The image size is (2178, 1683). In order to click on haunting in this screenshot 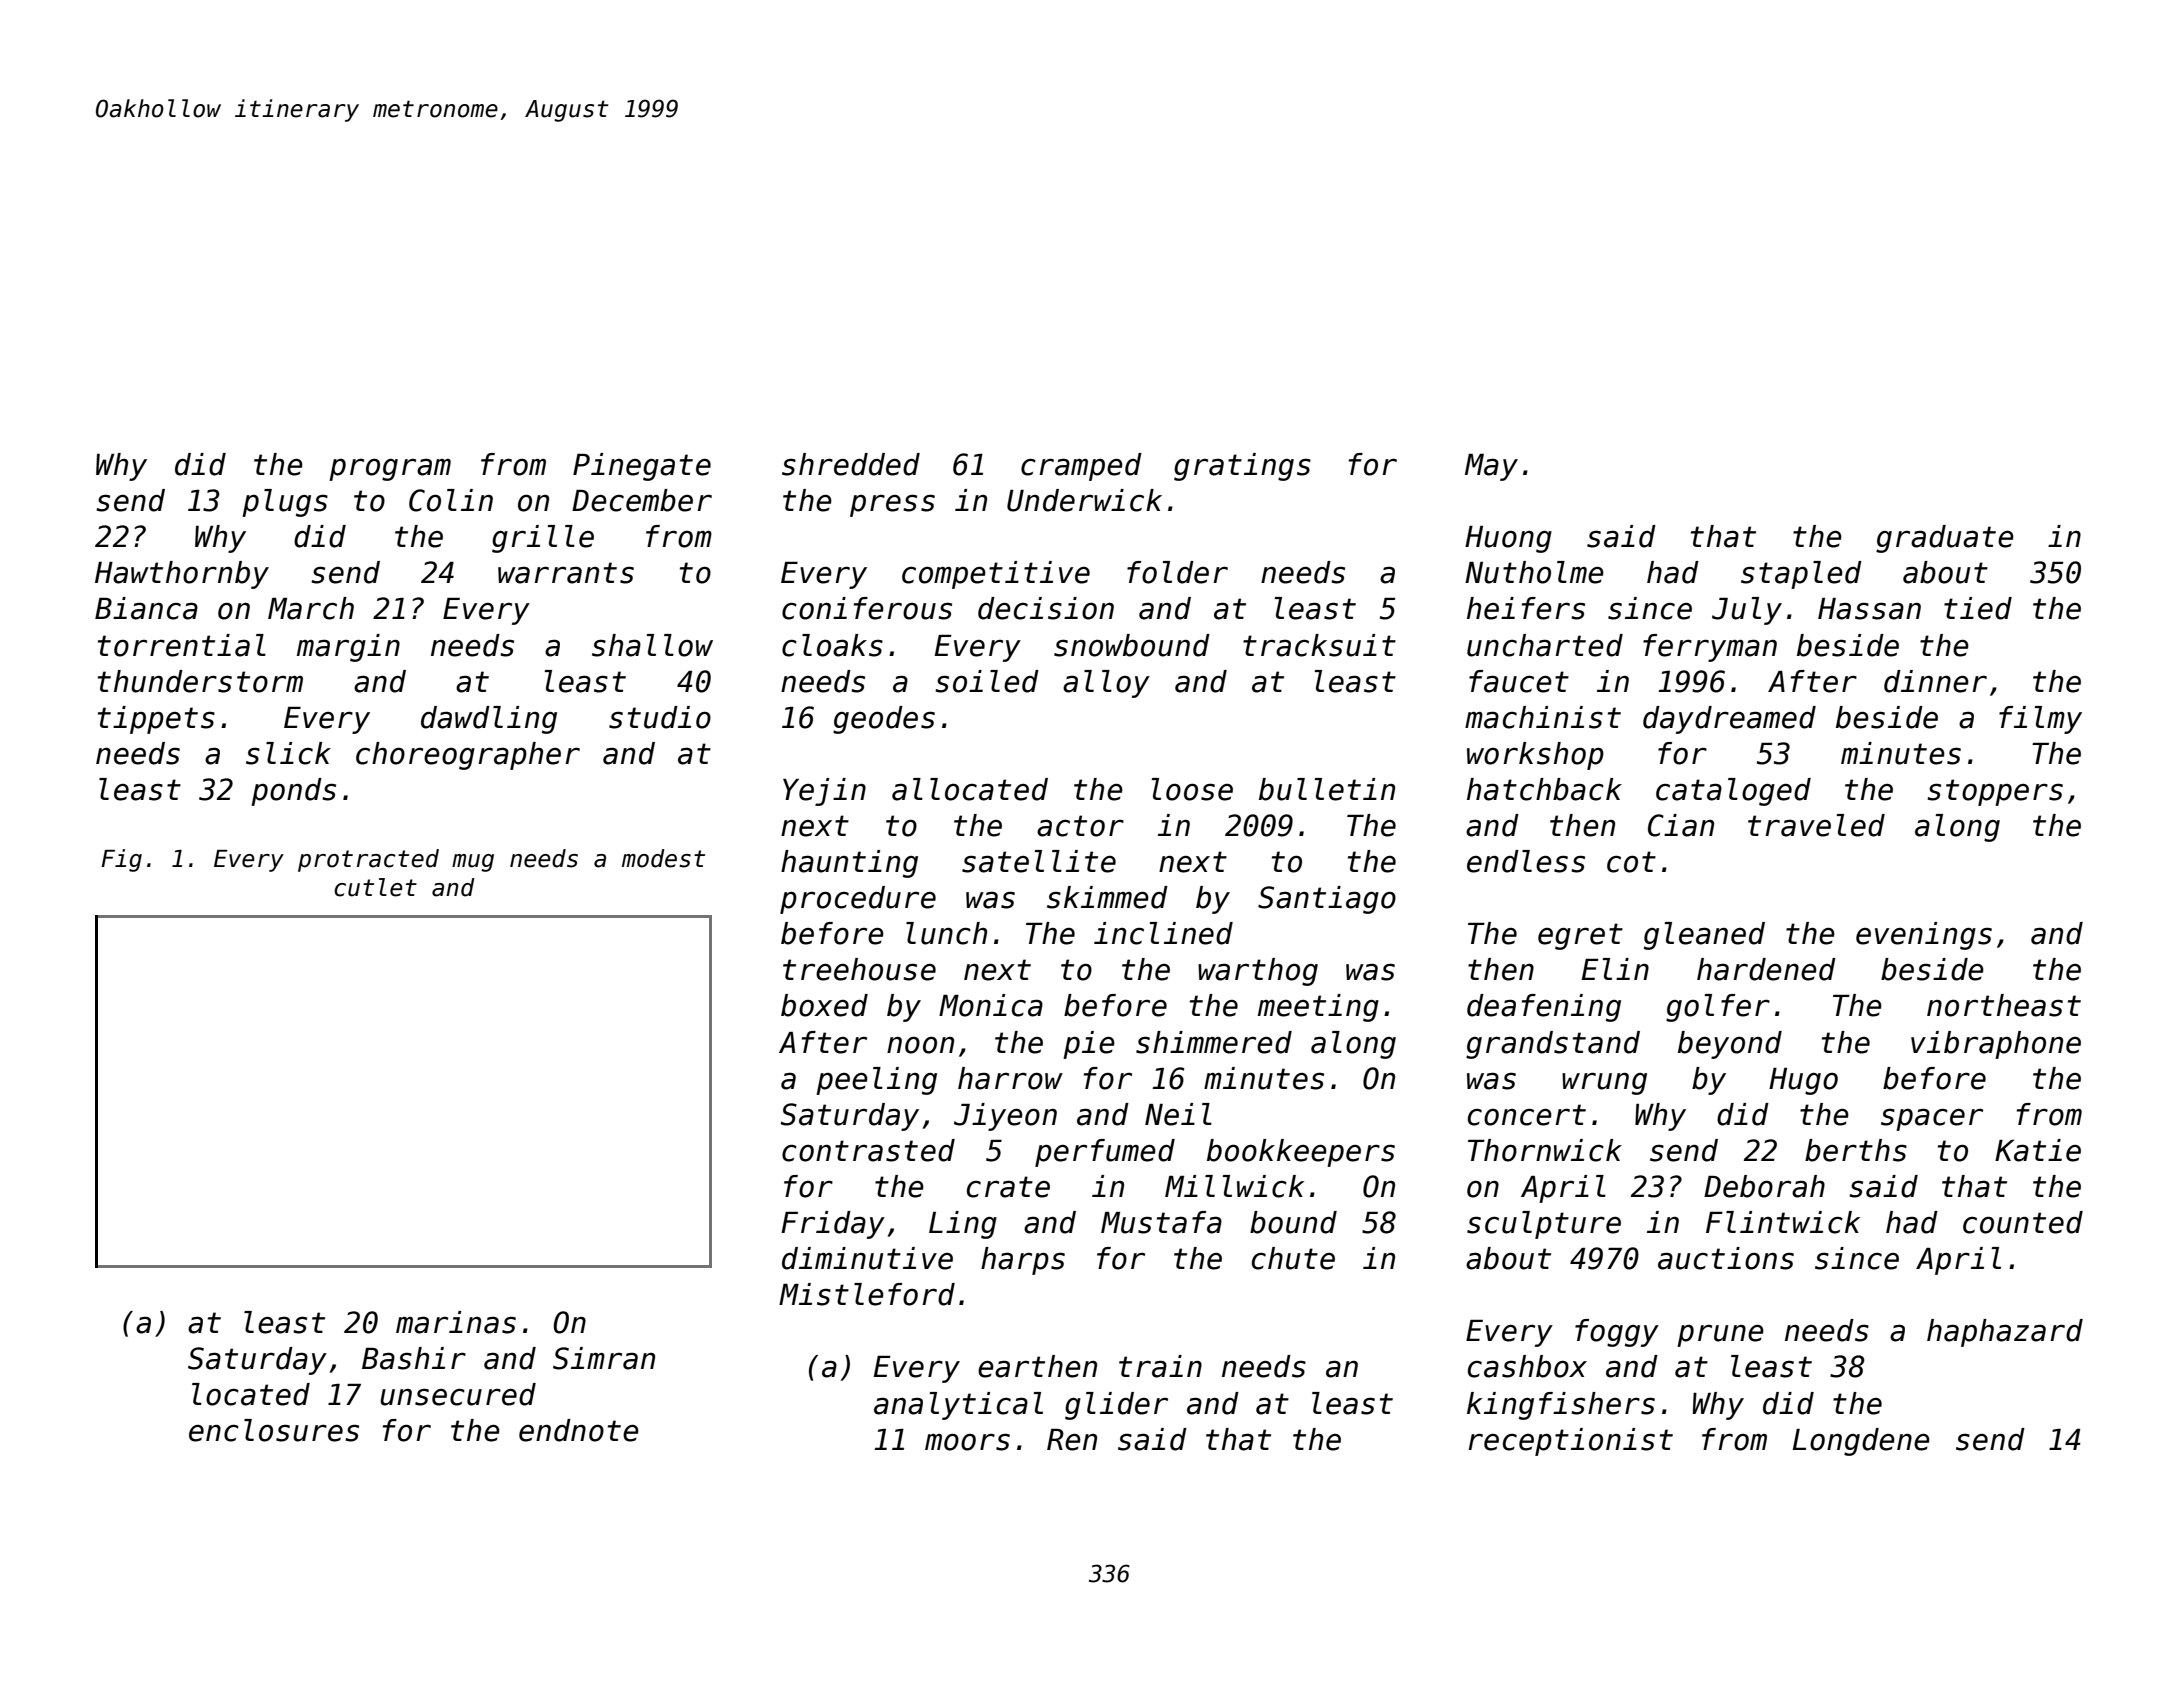, I will do `click(849, 864)`.
